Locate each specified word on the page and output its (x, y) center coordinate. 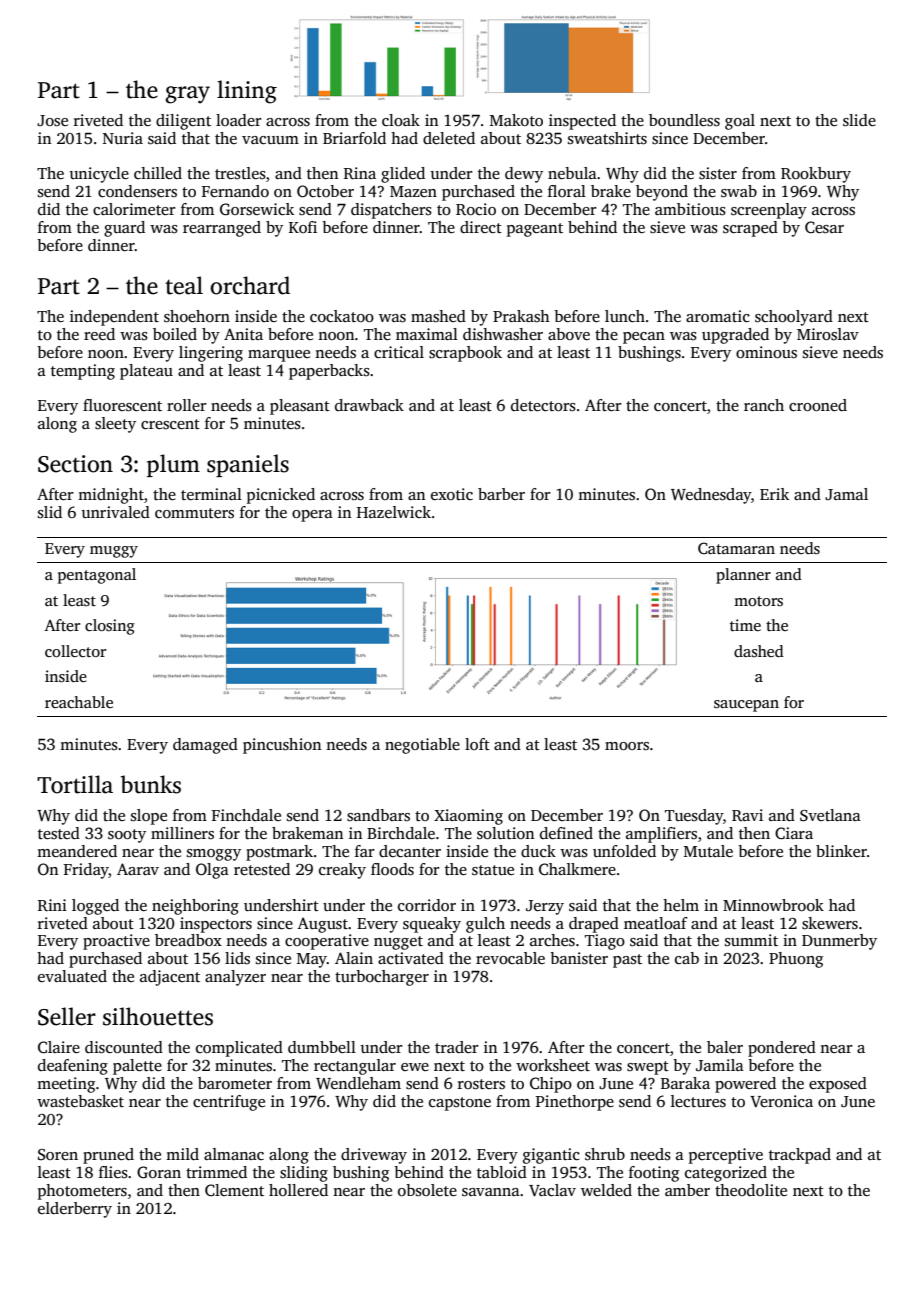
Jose (52, 121)
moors (627, 746)
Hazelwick (394, 512)
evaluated (72, 976)
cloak (401, 120)
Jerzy (545, 907)
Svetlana (830, 815)
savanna (491, 1192)
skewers (830, 923)
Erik (774, 494)
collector (75, 651)
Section (75, 464)
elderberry (75, 1210)
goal (740, 122)
